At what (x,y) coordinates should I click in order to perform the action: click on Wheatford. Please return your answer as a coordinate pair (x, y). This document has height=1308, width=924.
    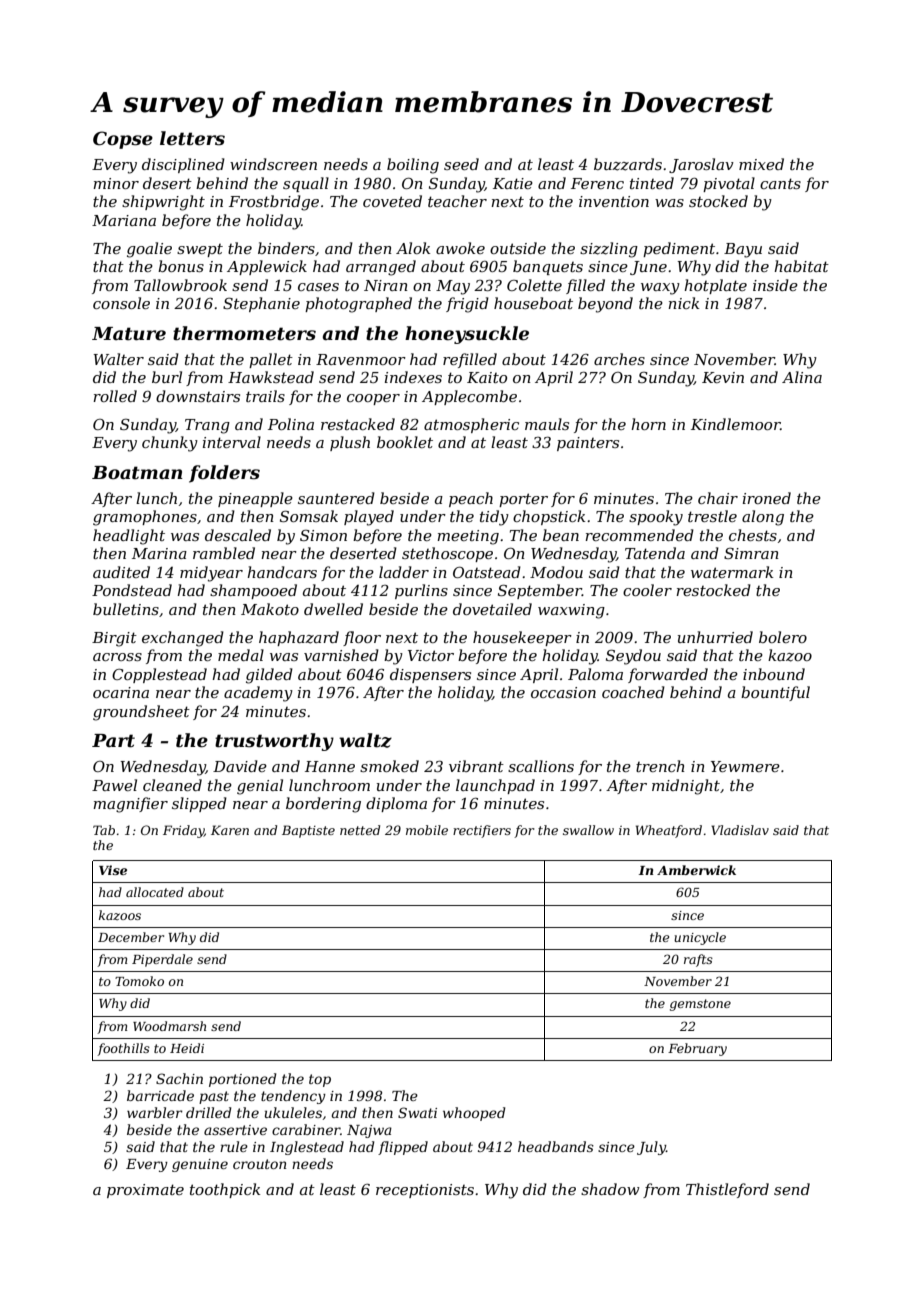
    Looking at the image, I should click on (669, 831).
